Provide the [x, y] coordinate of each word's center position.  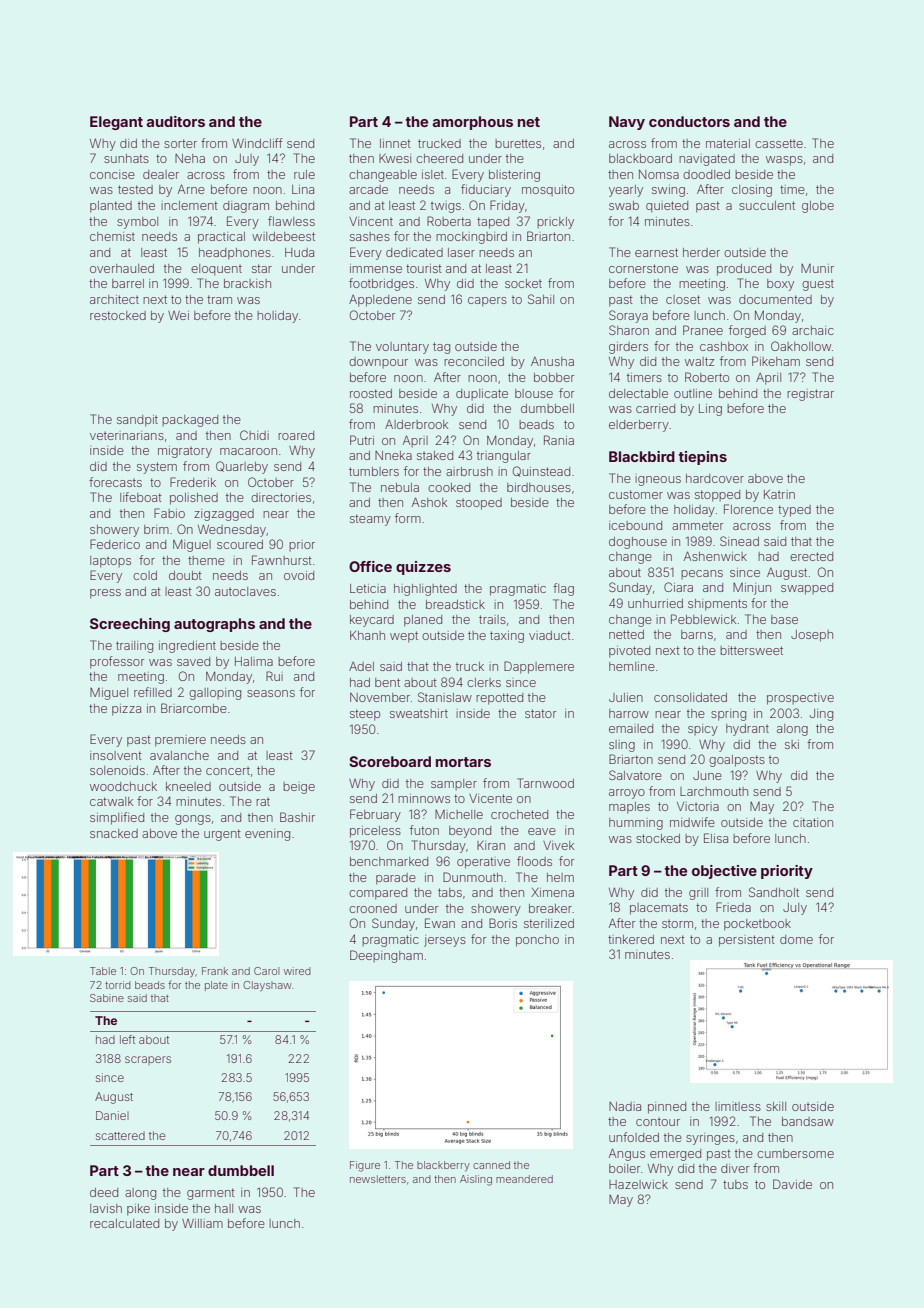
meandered [524, 1179]
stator [540, 713]
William [202, 1223]
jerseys [445, 941]
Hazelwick [638, 1184]
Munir [817, 268]
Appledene [380, 301]
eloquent [216, 270]
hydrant [747, 730]
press [105, 594]
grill [698, 894]
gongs [193, 820]
